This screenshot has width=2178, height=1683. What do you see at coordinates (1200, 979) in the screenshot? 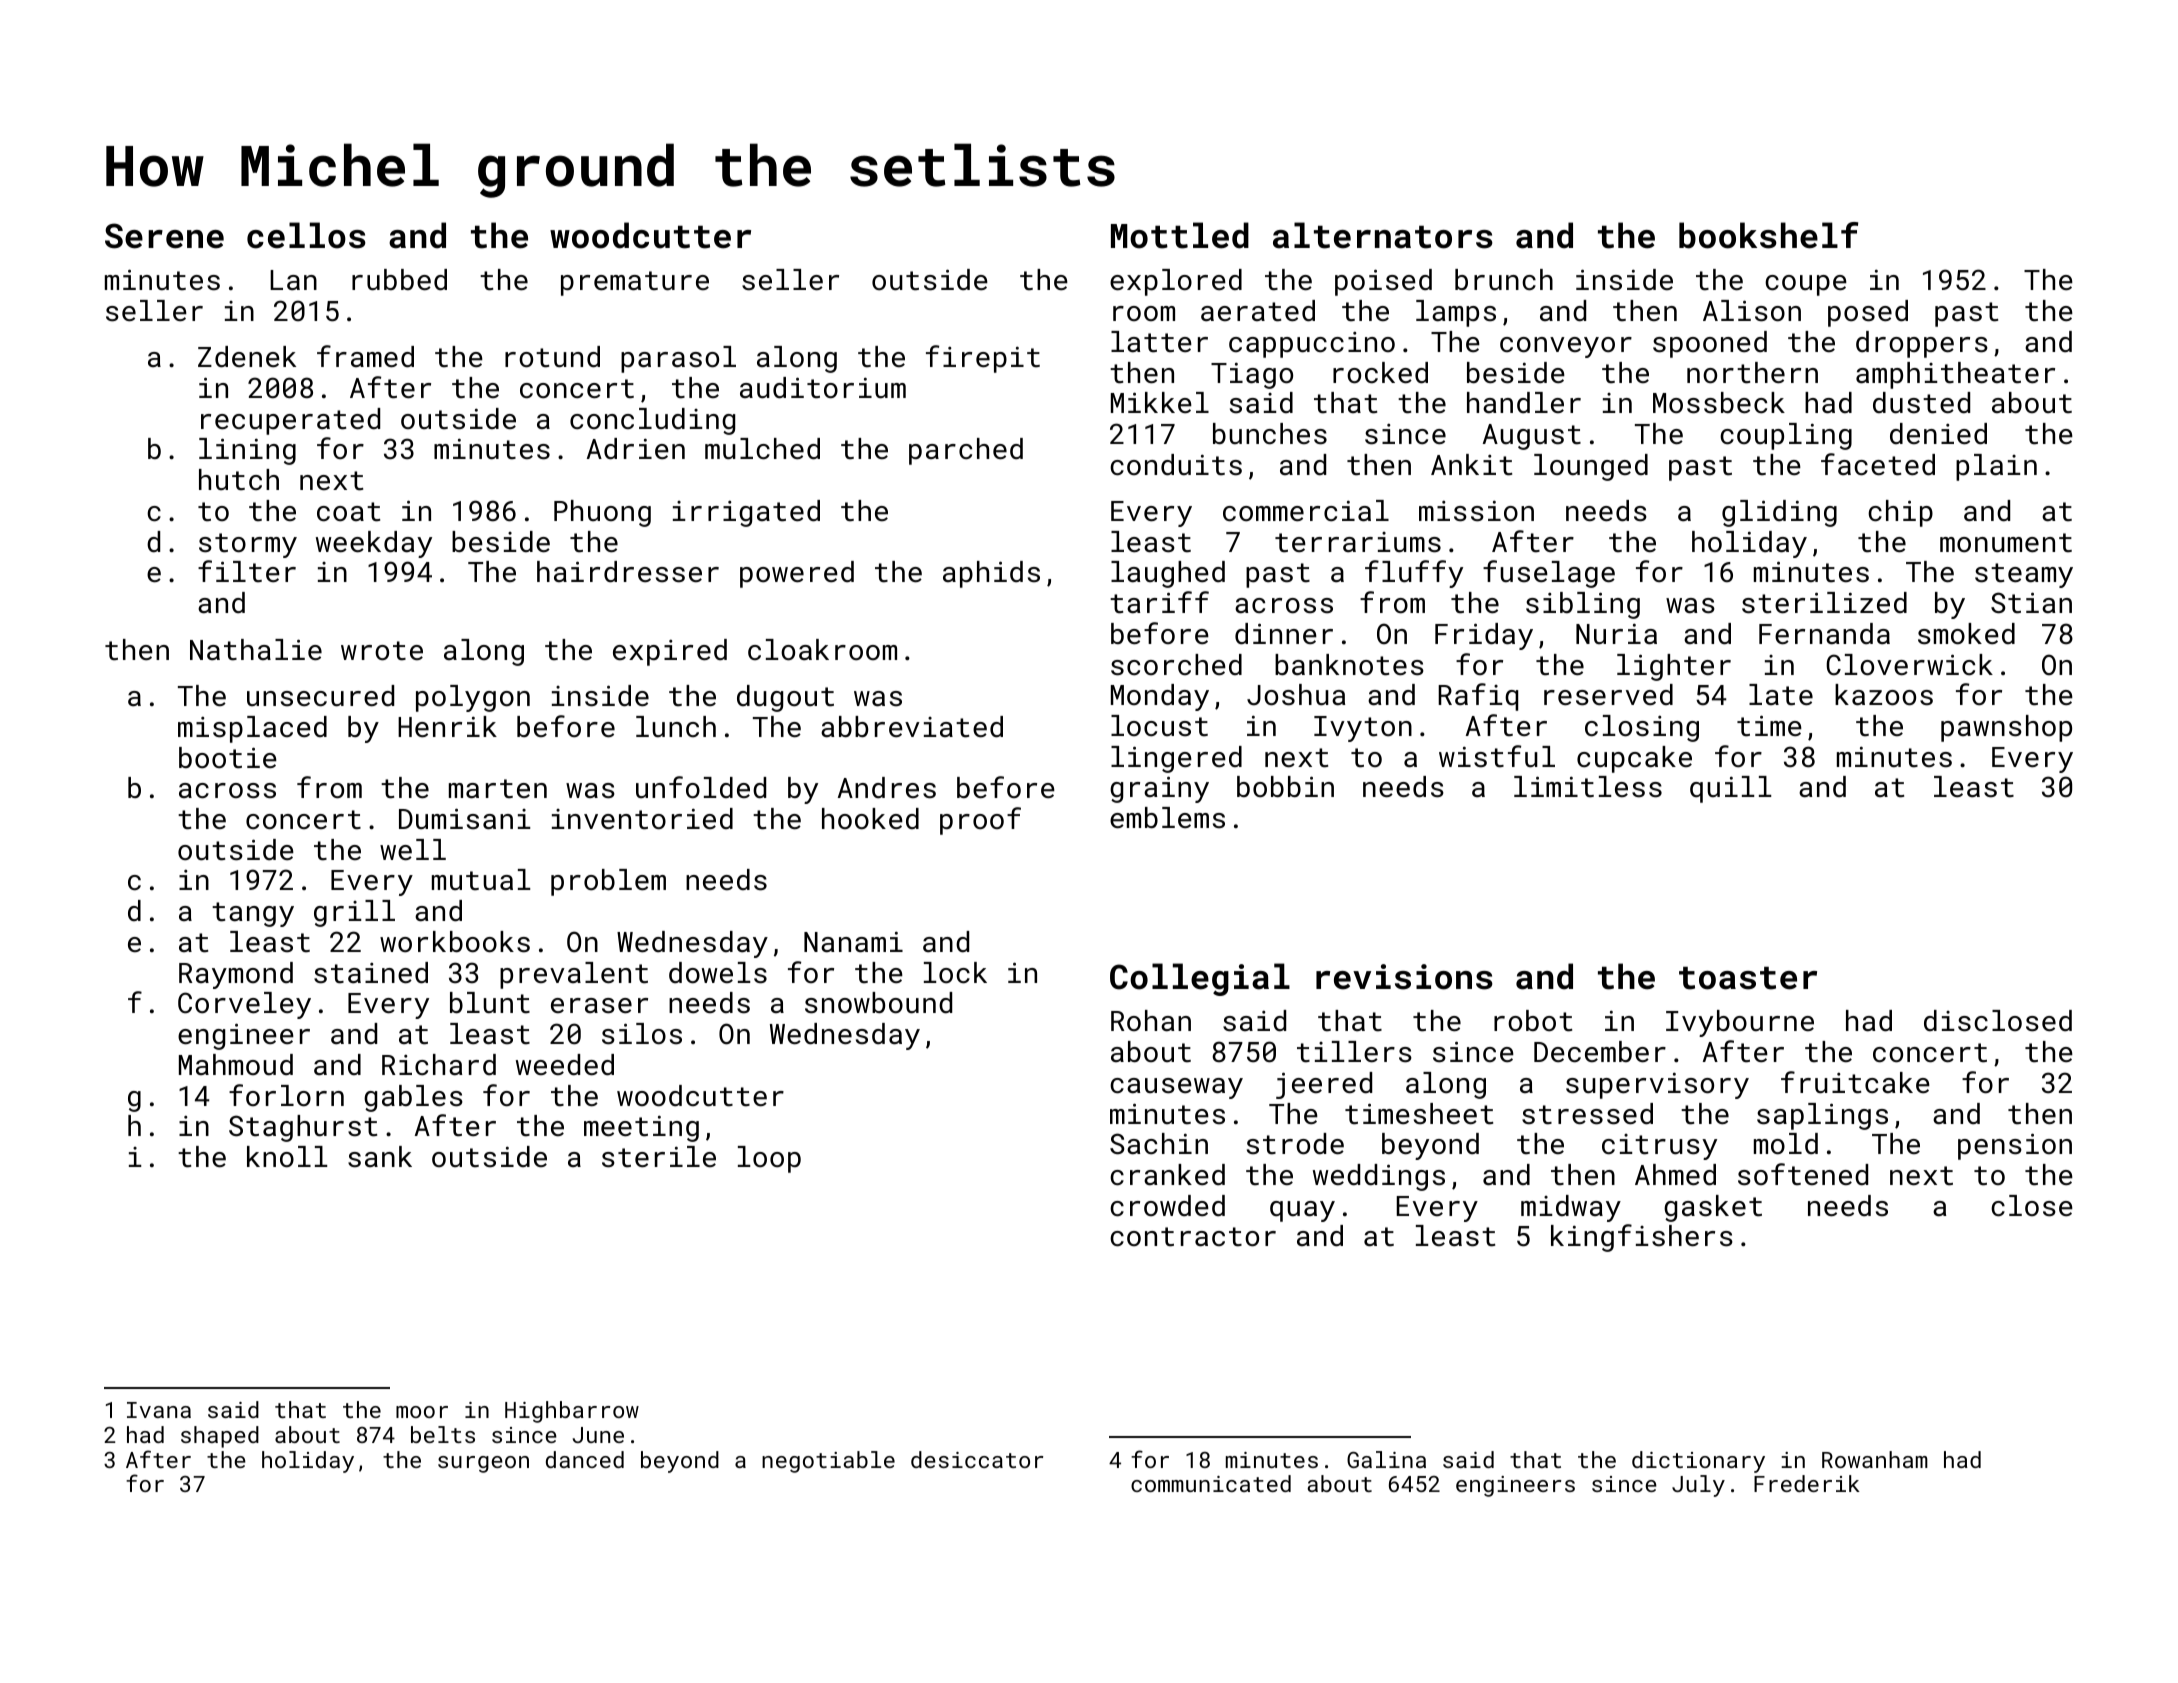
I see `Collegial` at bounding box center [1200, 979].
